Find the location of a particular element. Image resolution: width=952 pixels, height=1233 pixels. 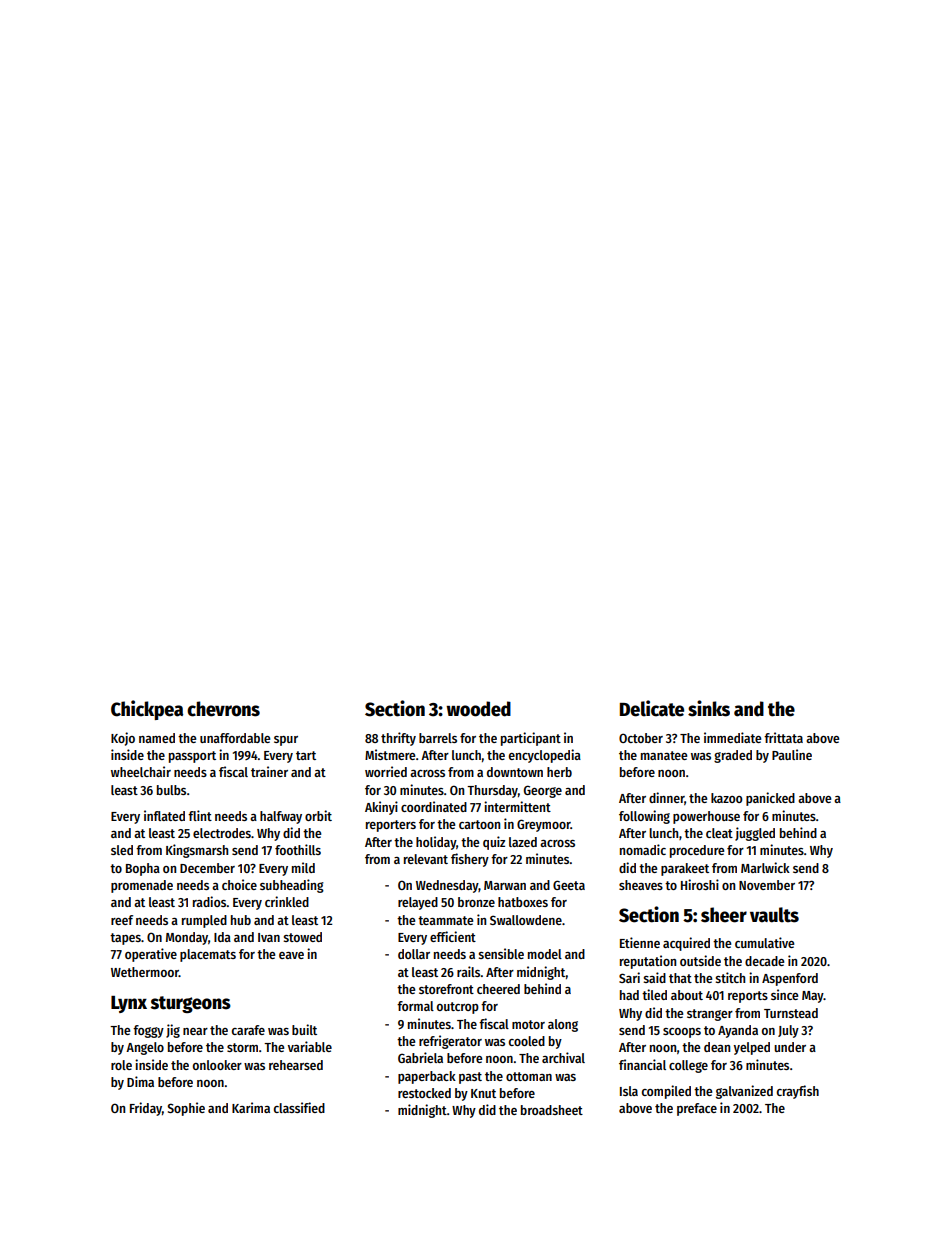

Chickpea is located at coordinates (147, 710).
